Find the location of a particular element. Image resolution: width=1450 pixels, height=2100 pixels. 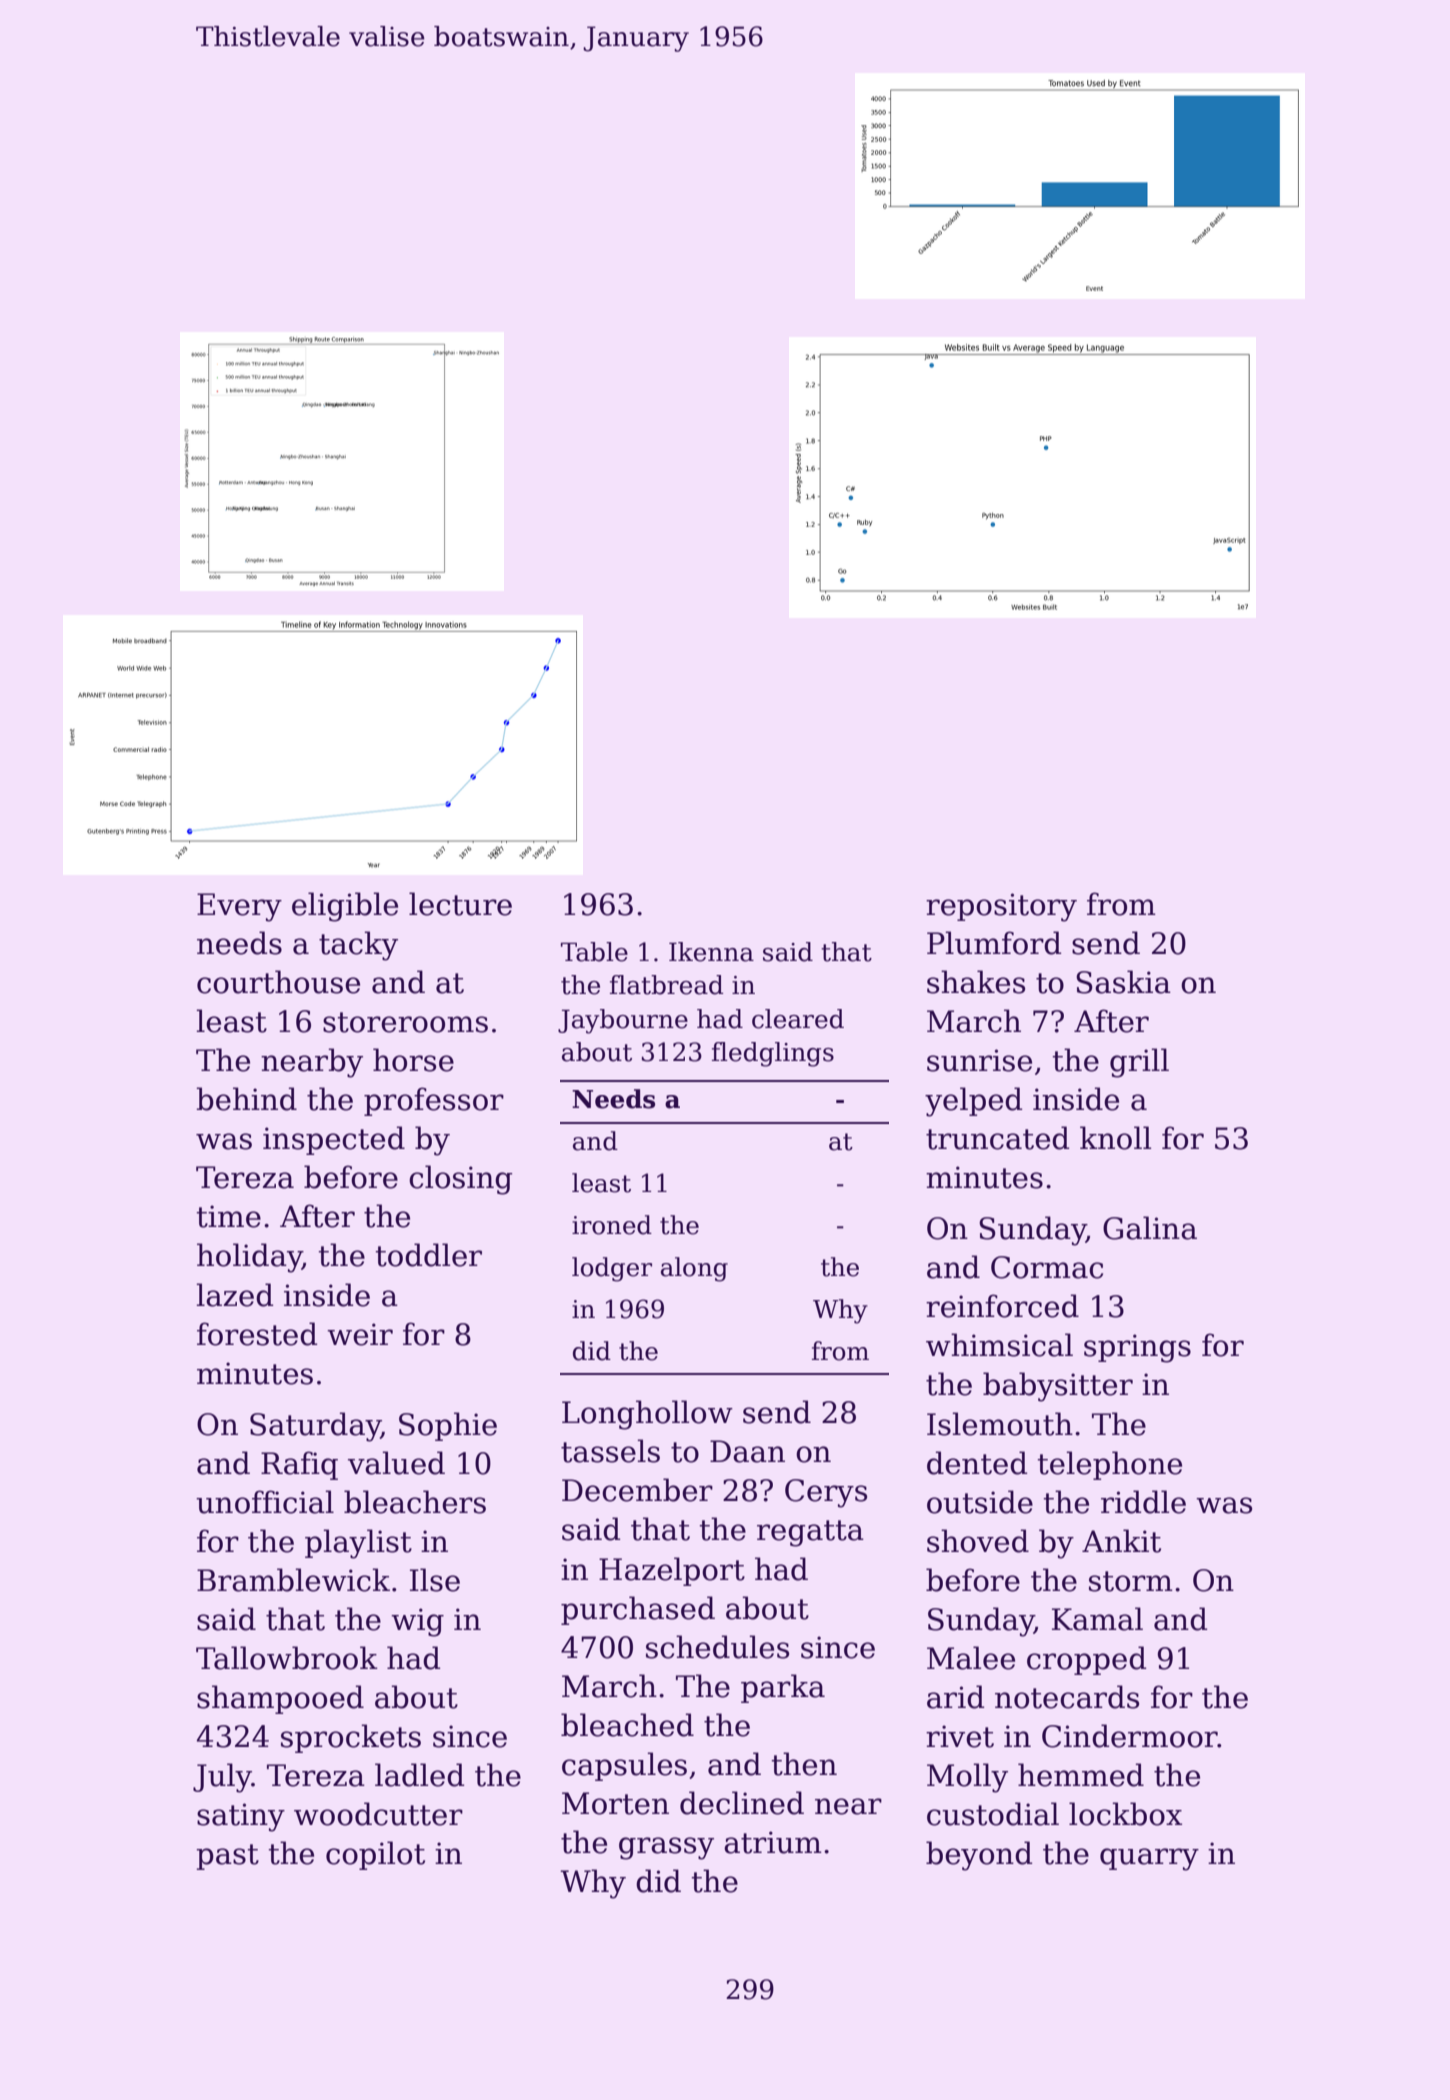

behind is located at coordinates (246, 1099).
